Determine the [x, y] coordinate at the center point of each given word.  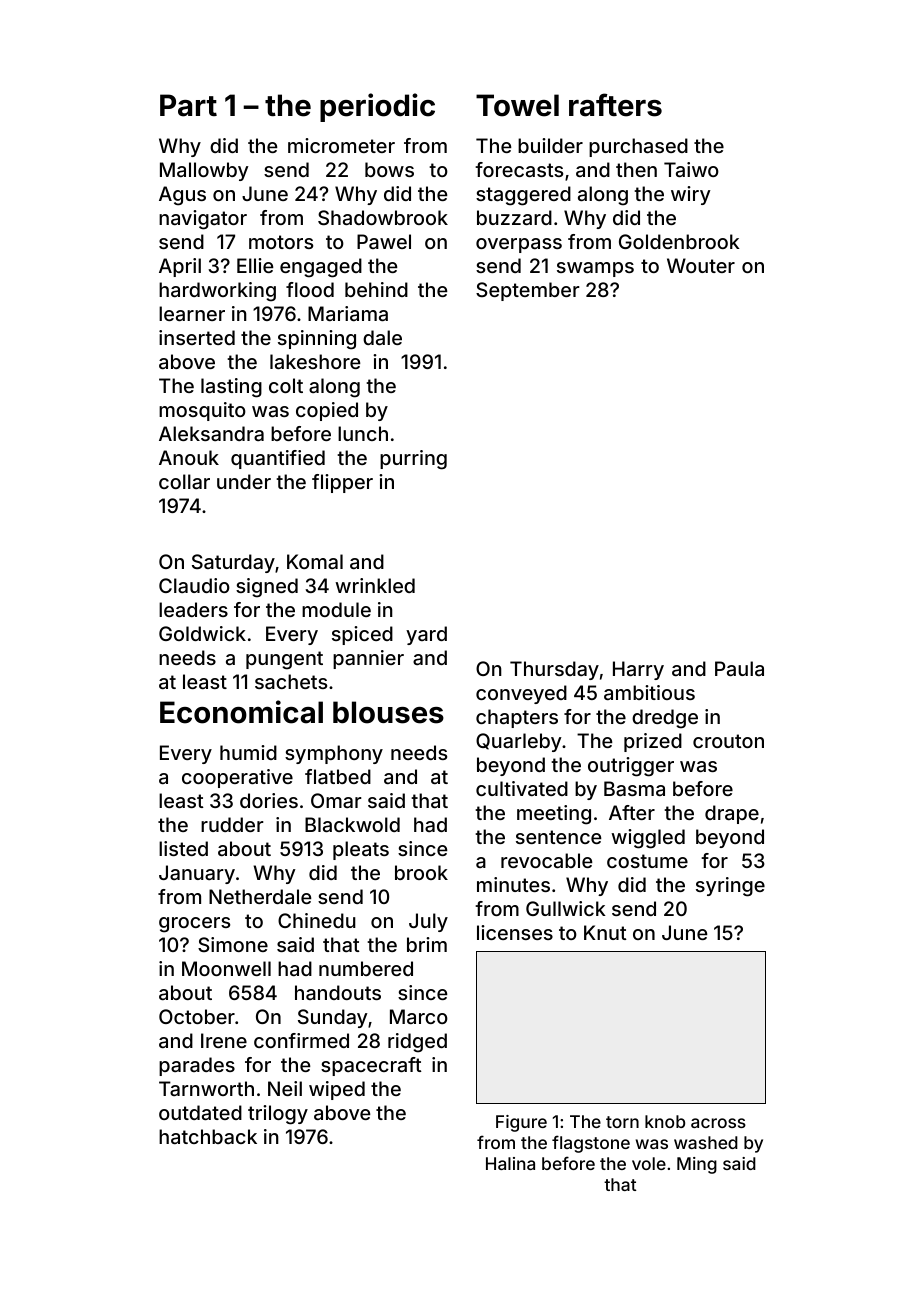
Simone [233, 944]
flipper [342, 483]
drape [732, 814]
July [428, 922]
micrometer [341, 145]
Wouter [701, 265]
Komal [315, 561]
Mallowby [204, 171]
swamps [595, 269]
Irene [224, 1040]
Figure [521, 1123]
